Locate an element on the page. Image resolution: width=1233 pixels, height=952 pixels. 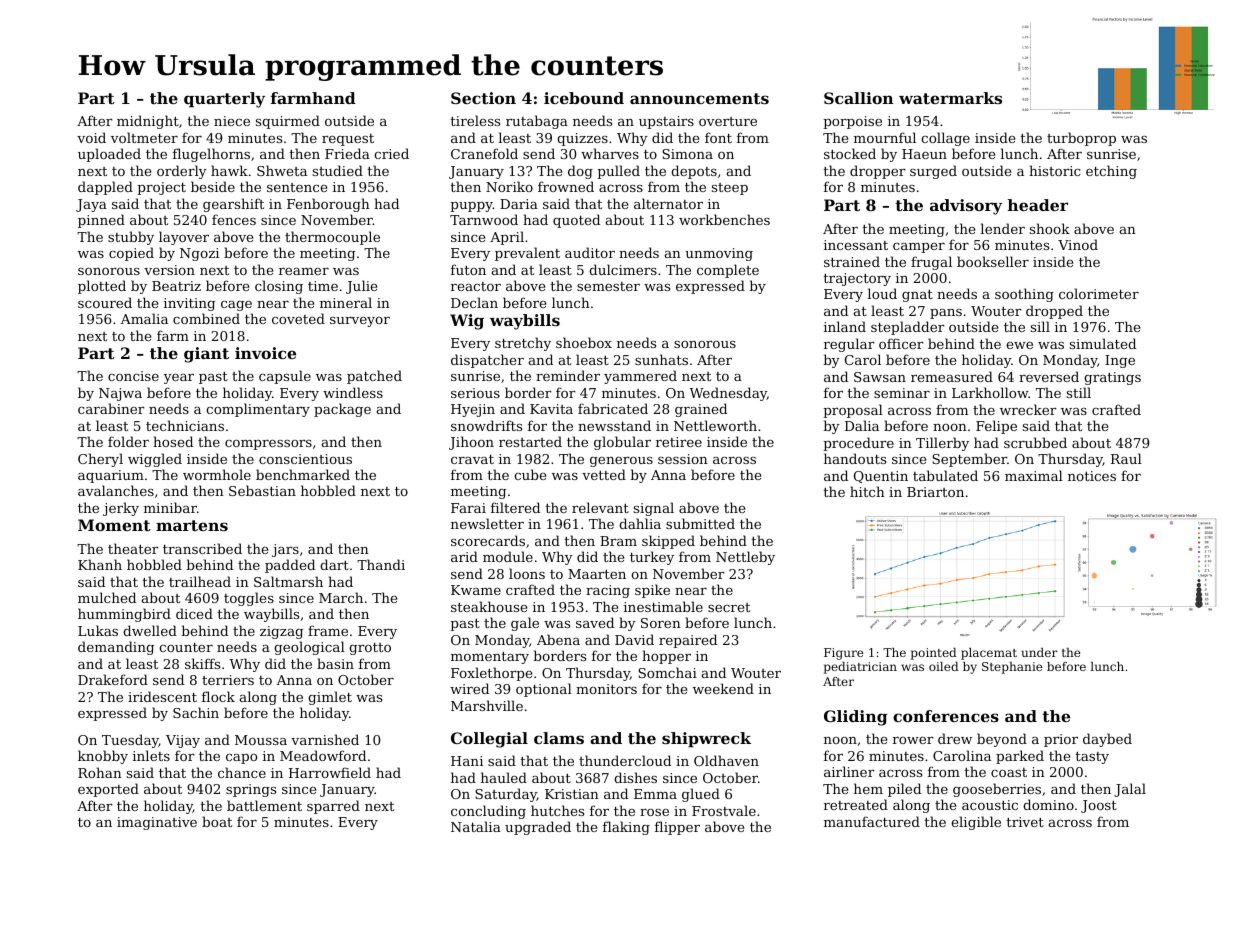
icebound is located at coordinates (584, 98).
